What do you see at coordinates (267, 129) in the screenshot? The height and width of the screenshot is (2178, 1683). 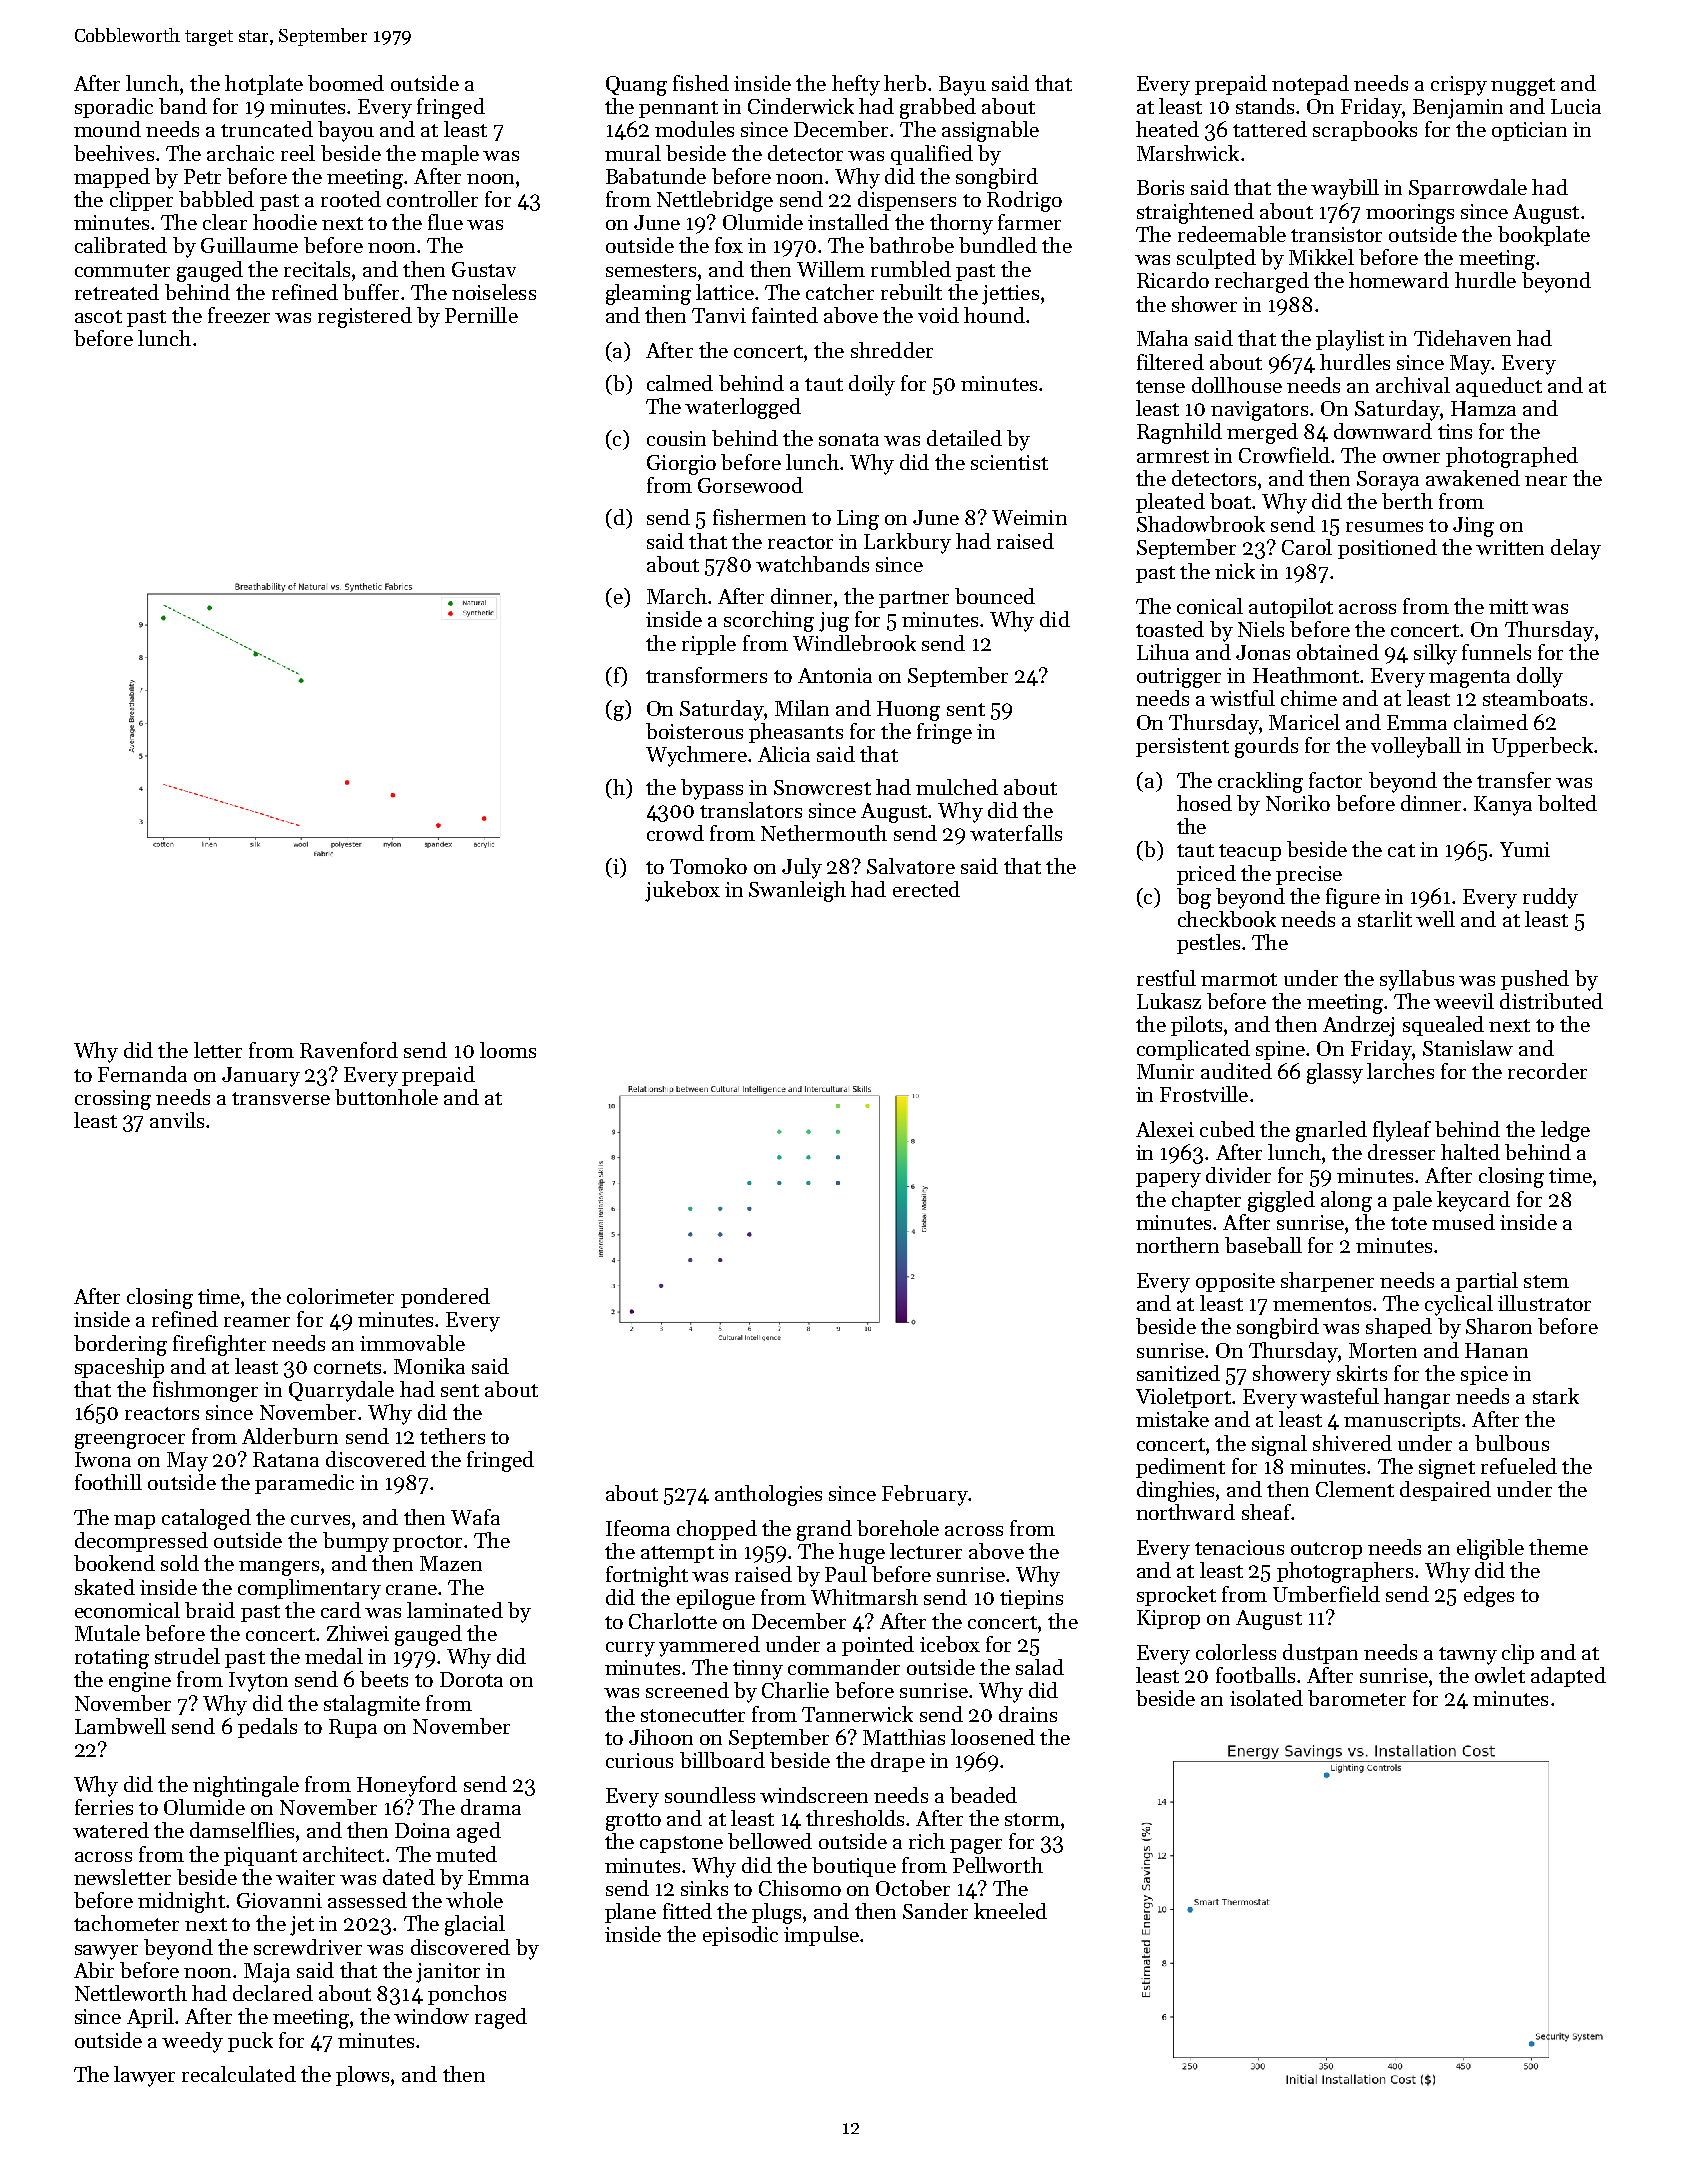 I see `truncated` at bounding box center [267, 129].
